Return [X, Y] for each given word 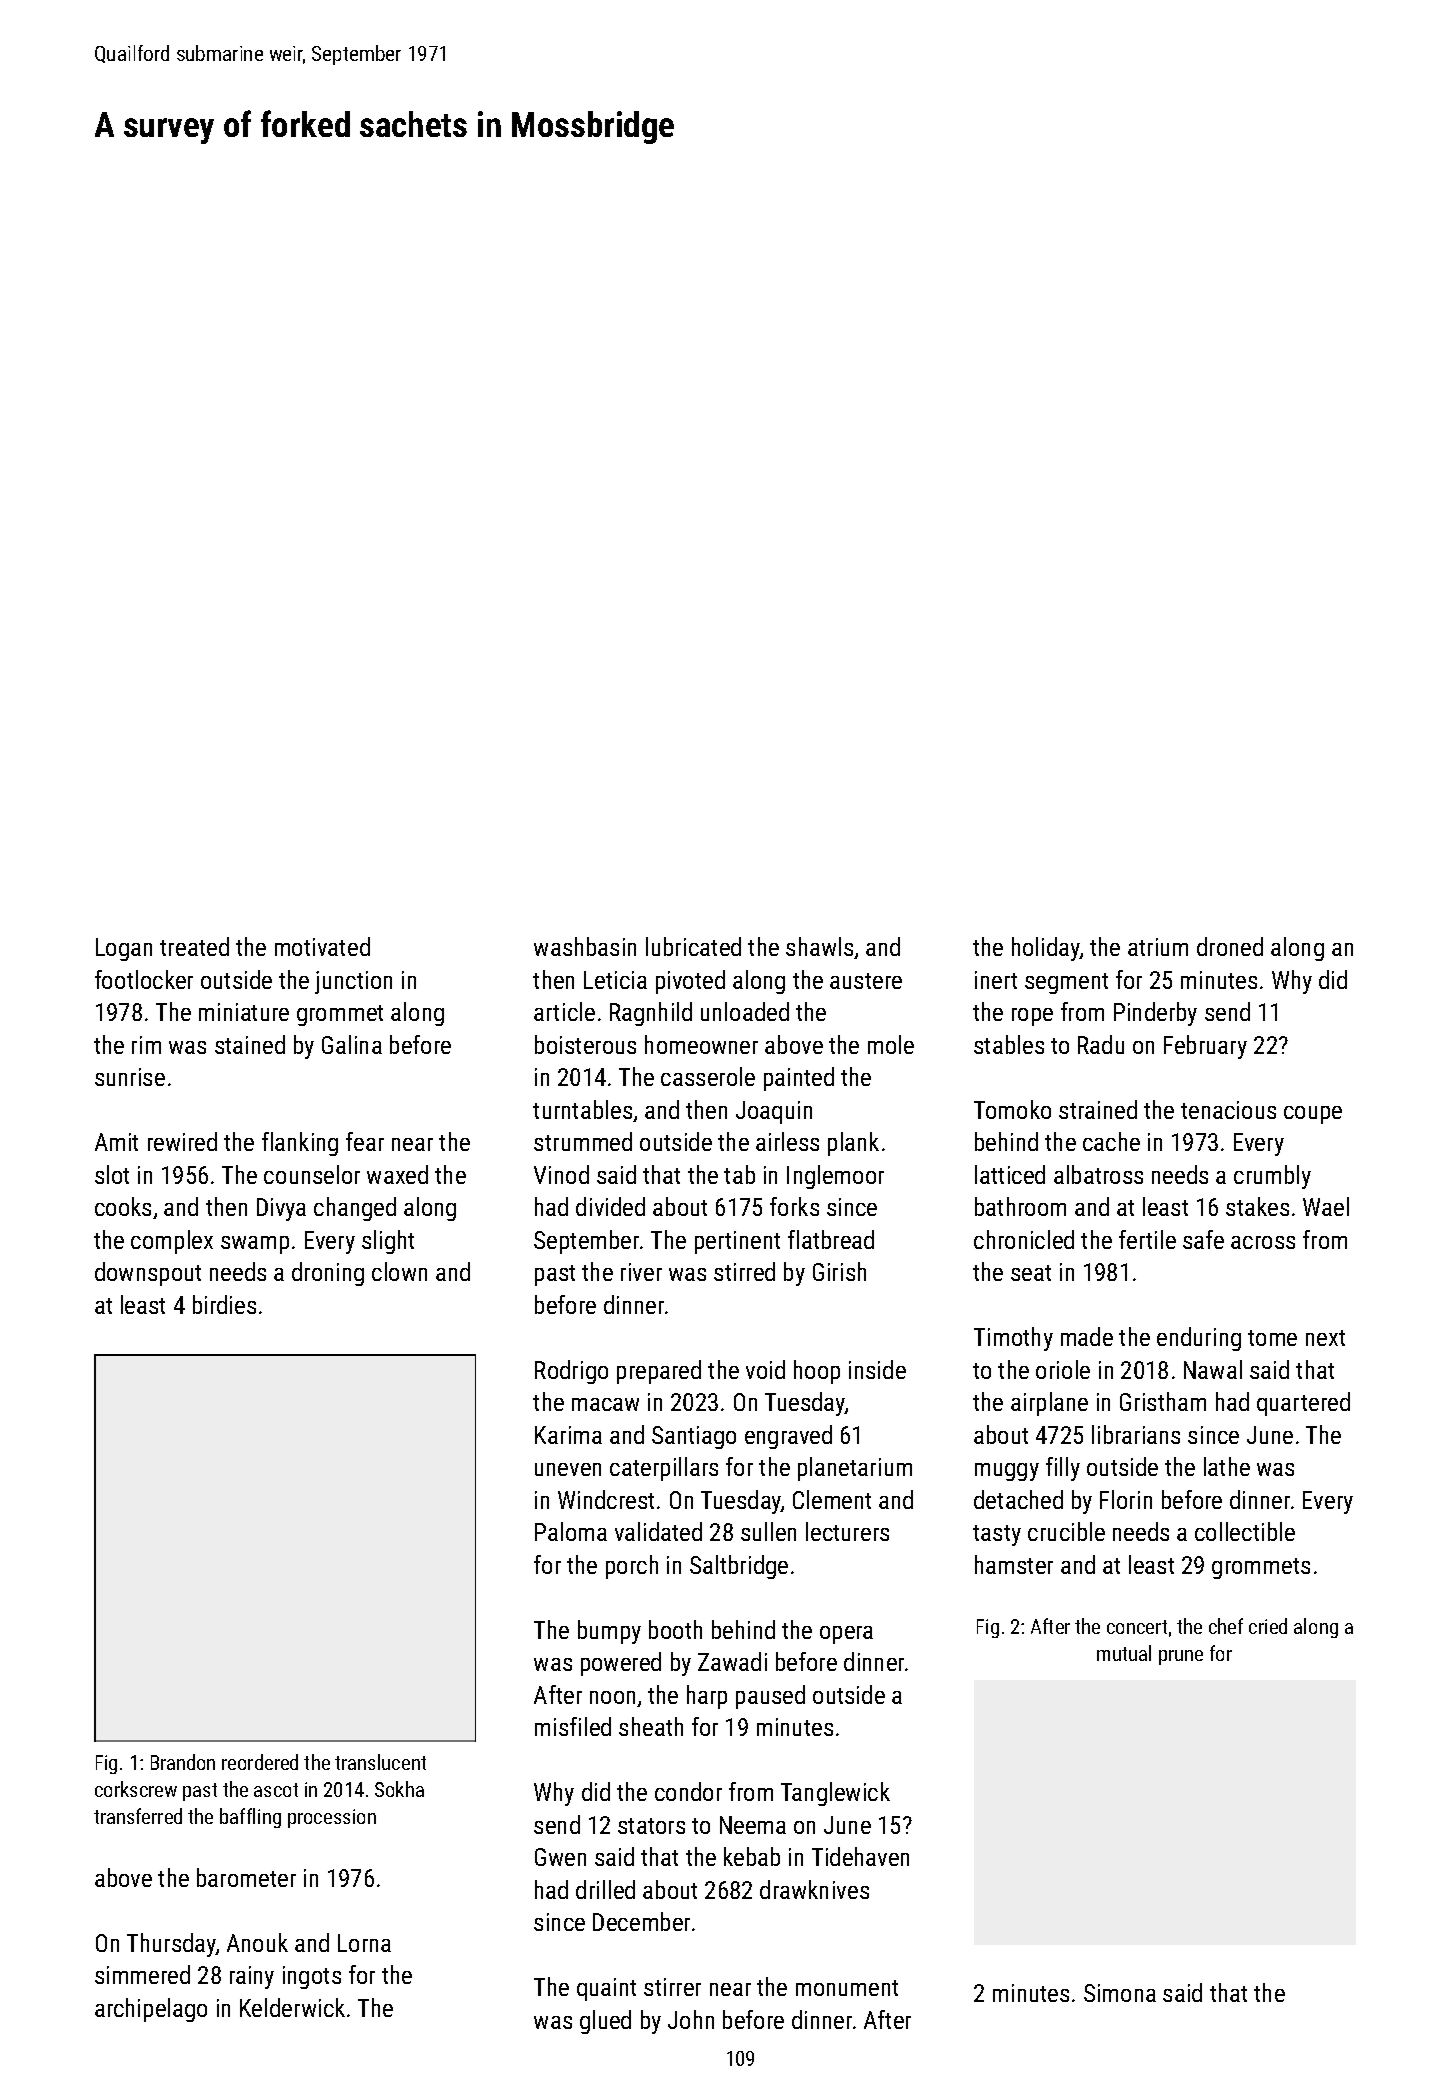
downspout [148, 1274]
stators [651, 1826]
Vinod [561, 1174]
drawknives [814, 1889]
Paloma [571, 1531]
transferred [138, 1816]
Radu [1101, 1044]
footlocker [144, 979]
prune [1181, 1657]
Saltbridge [739, 1567]
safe [1203, 1239]
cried [1268, 1626]
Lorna [364, 1943]
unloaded [745, 1011]
